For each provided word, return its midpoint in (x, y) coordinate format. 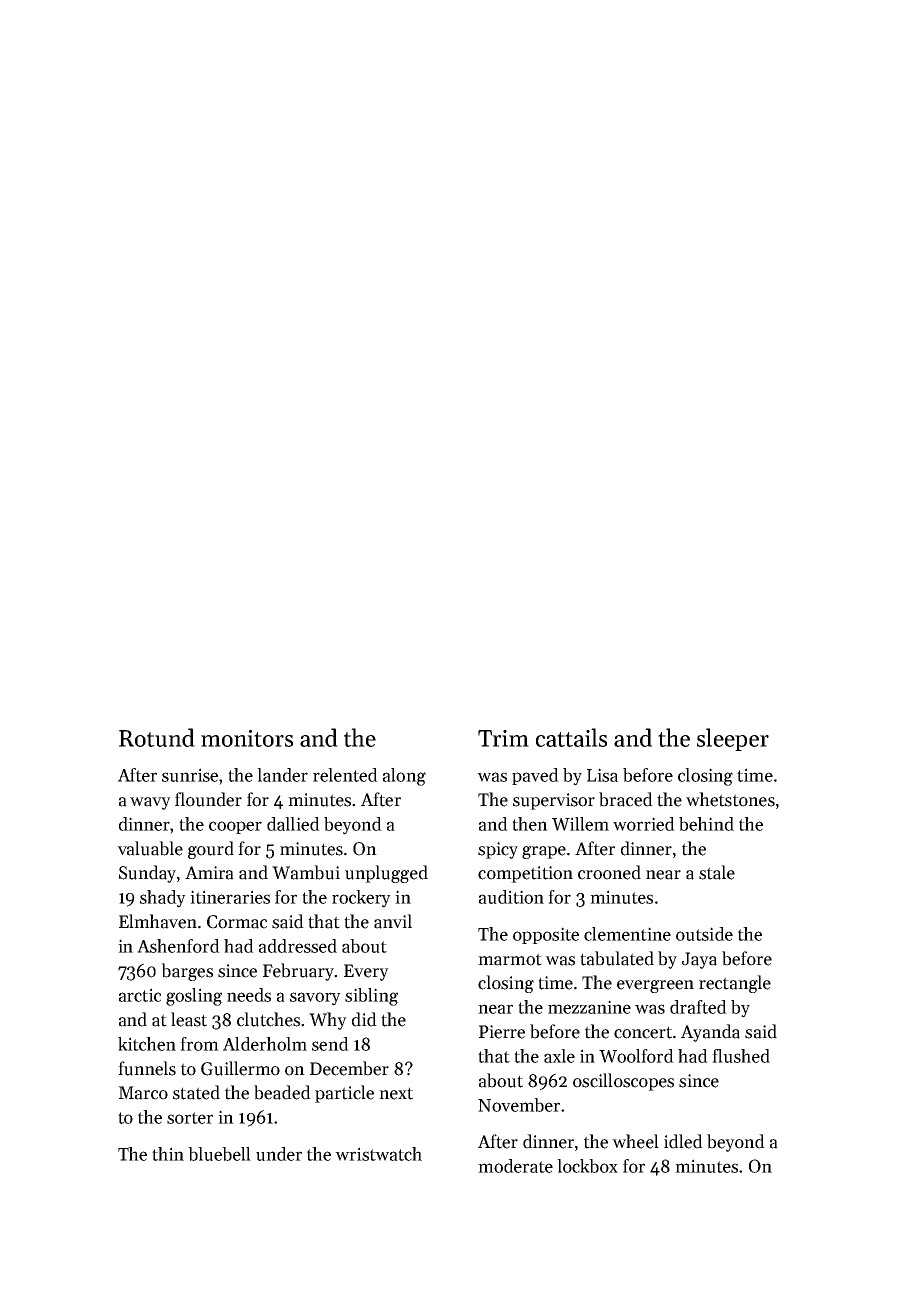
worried (644, 824)
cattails (571, 737)
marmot (510, 959)
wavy (150, 803)
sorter (190, 1118)
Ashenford (178, 946)
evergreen (655, 986)
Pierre (502, 1032)
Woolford (636, 1056)
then (530, 824)
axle (559, 1056)
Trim (503, 738)
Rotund (157, 737)
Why (328, 1021)
